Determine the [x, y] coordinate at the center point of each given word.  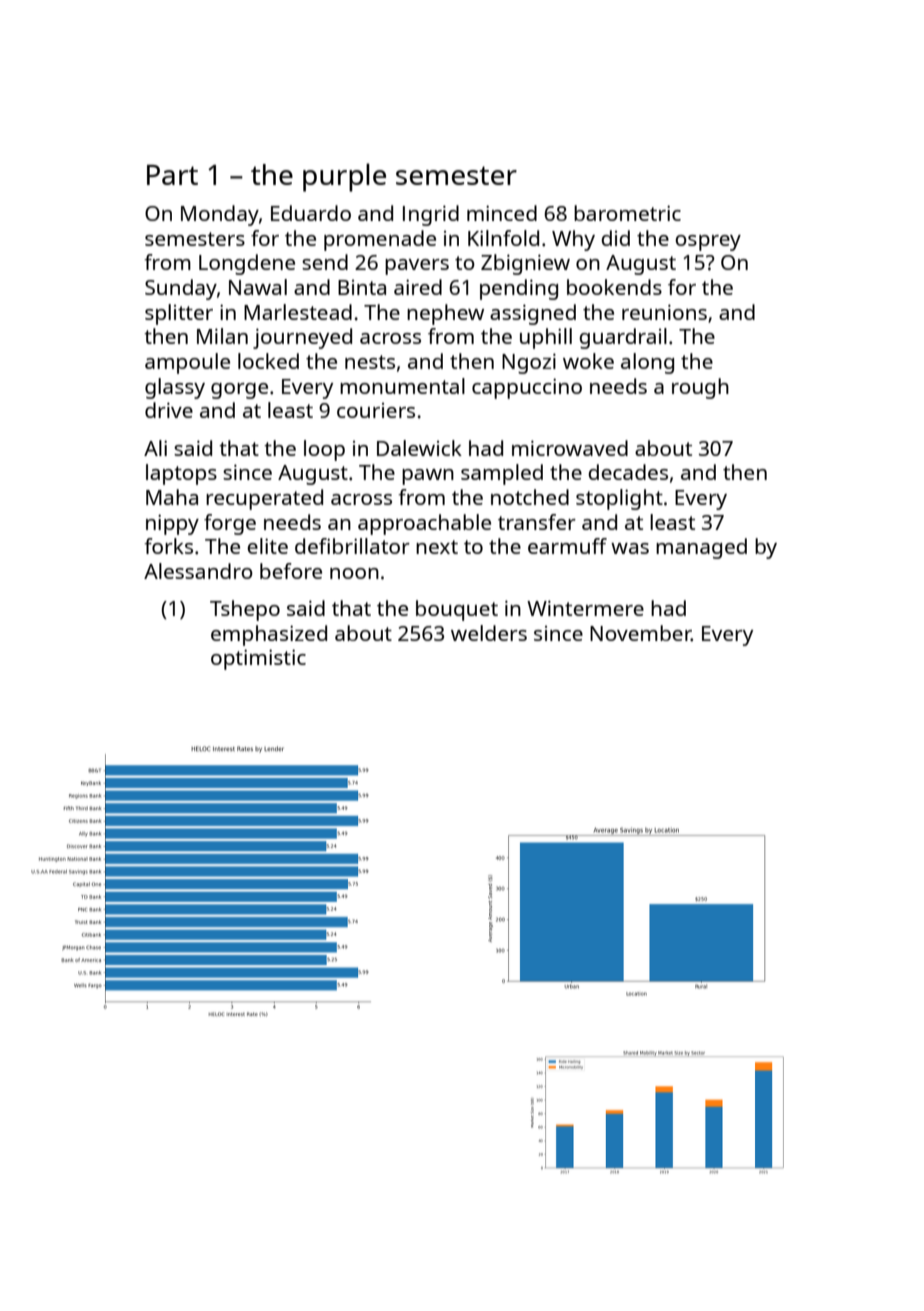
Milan [222, 336]
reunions [664, 312]
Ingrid [431, 215]
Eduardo [311, 213]
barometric [627, 213]
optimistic [258, 659]
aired [418, 287]
